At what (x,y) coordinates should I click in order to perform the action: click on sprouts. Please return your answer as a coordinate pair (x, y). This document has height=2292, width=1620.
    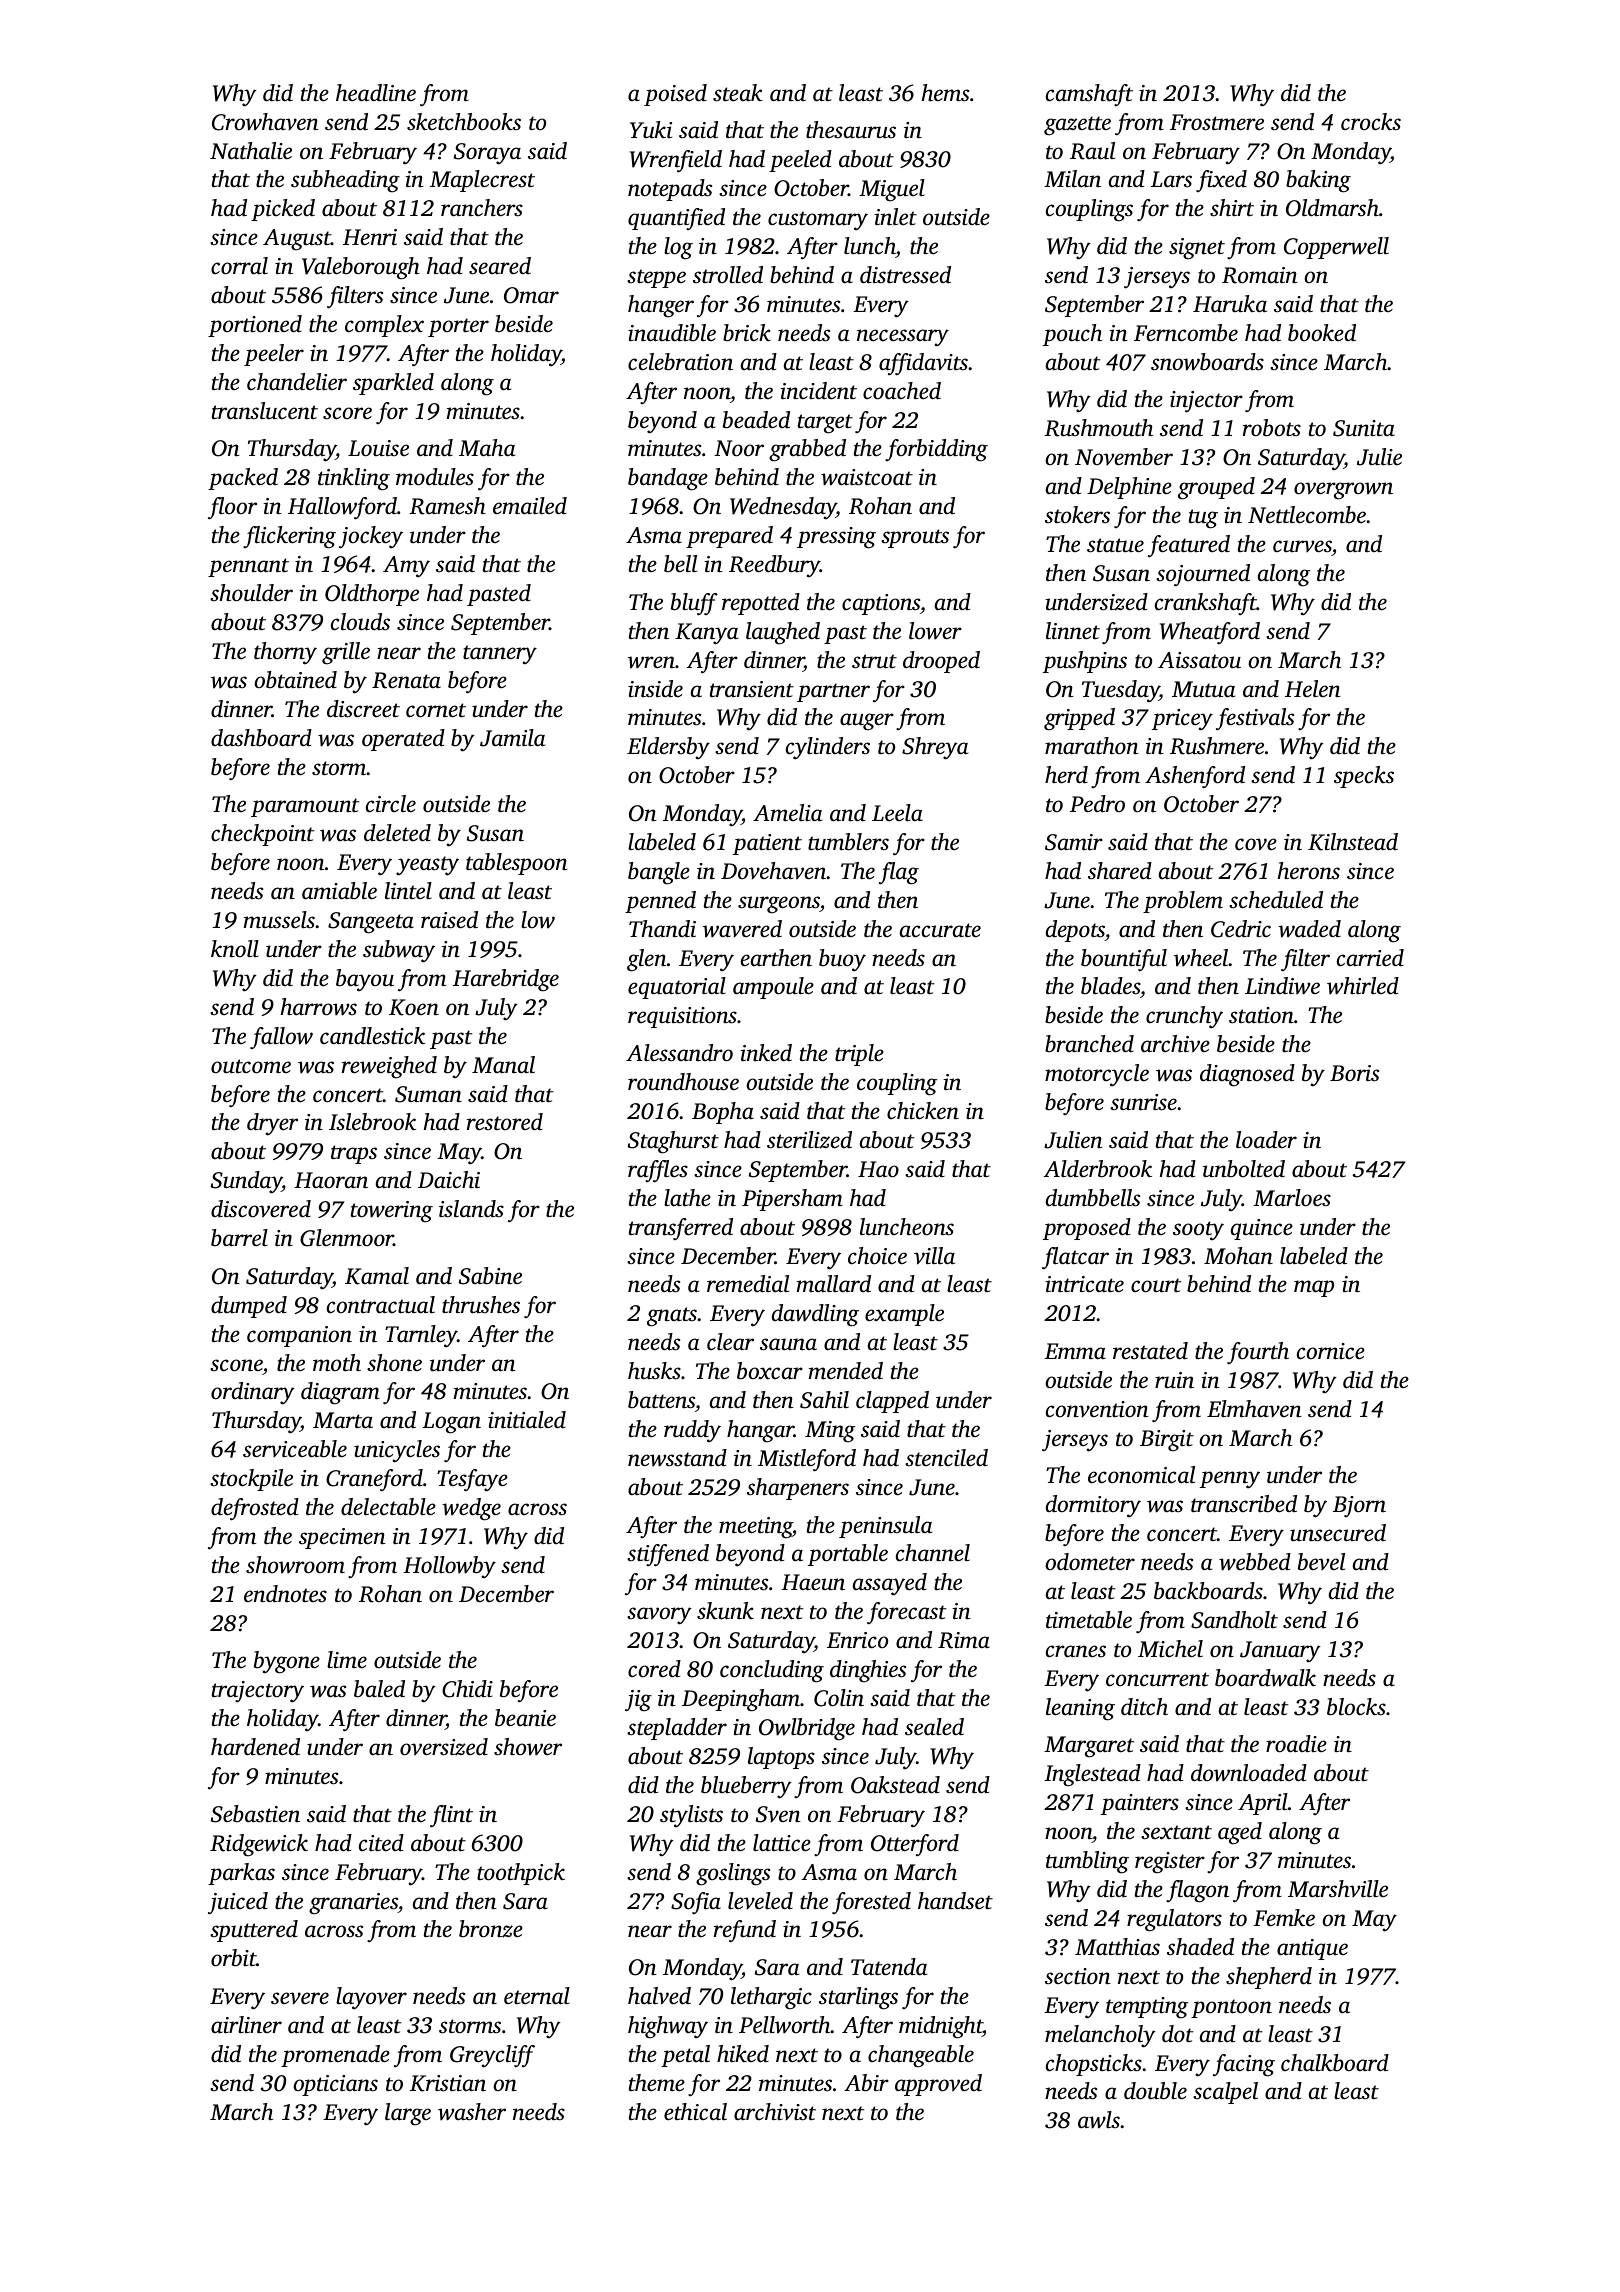
    Looking at the image, I should click on (915, 538).
